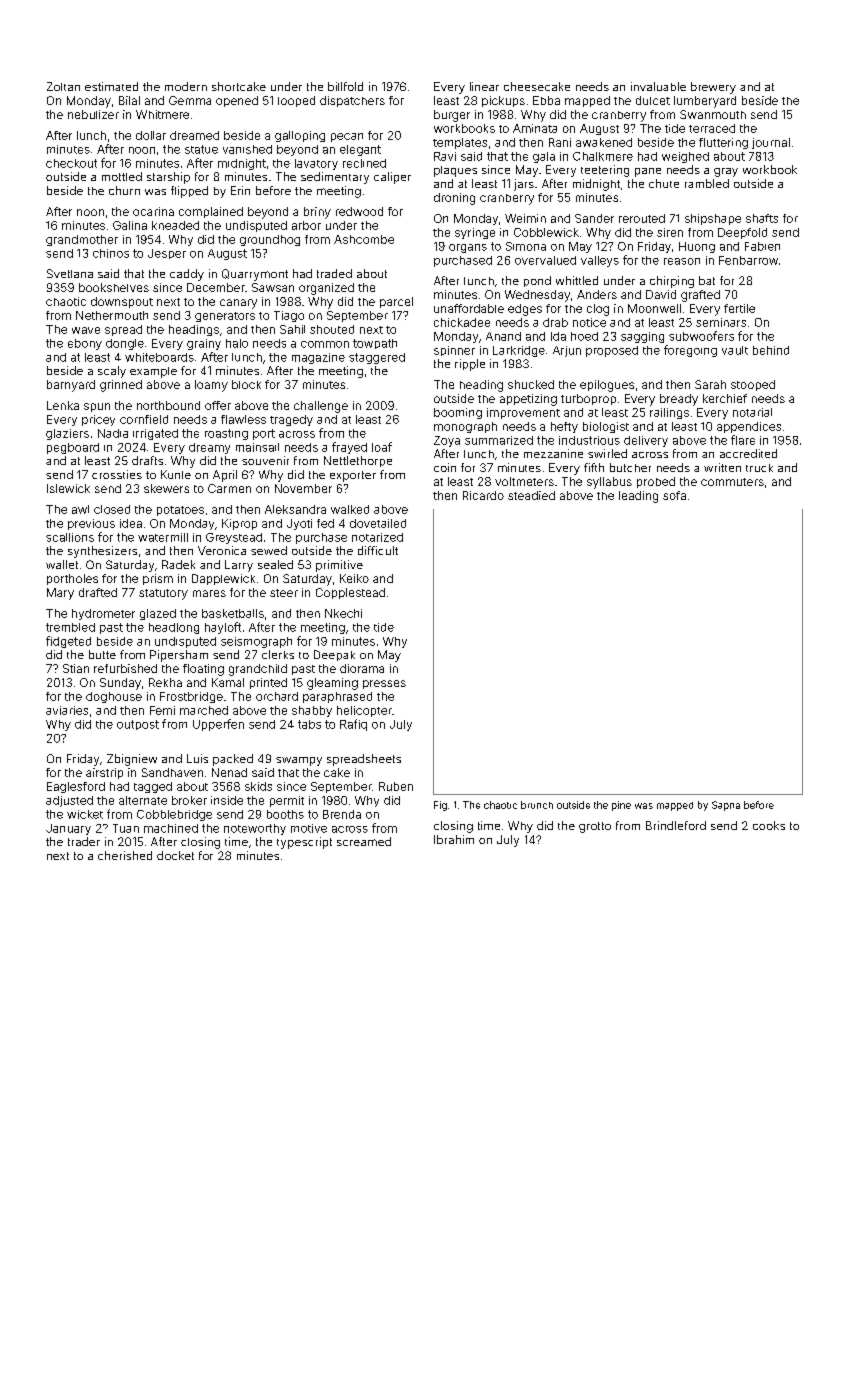  What do you see at coordinates (175, 855) in the page?
I see `docket` at bounding box center [175, 855].
